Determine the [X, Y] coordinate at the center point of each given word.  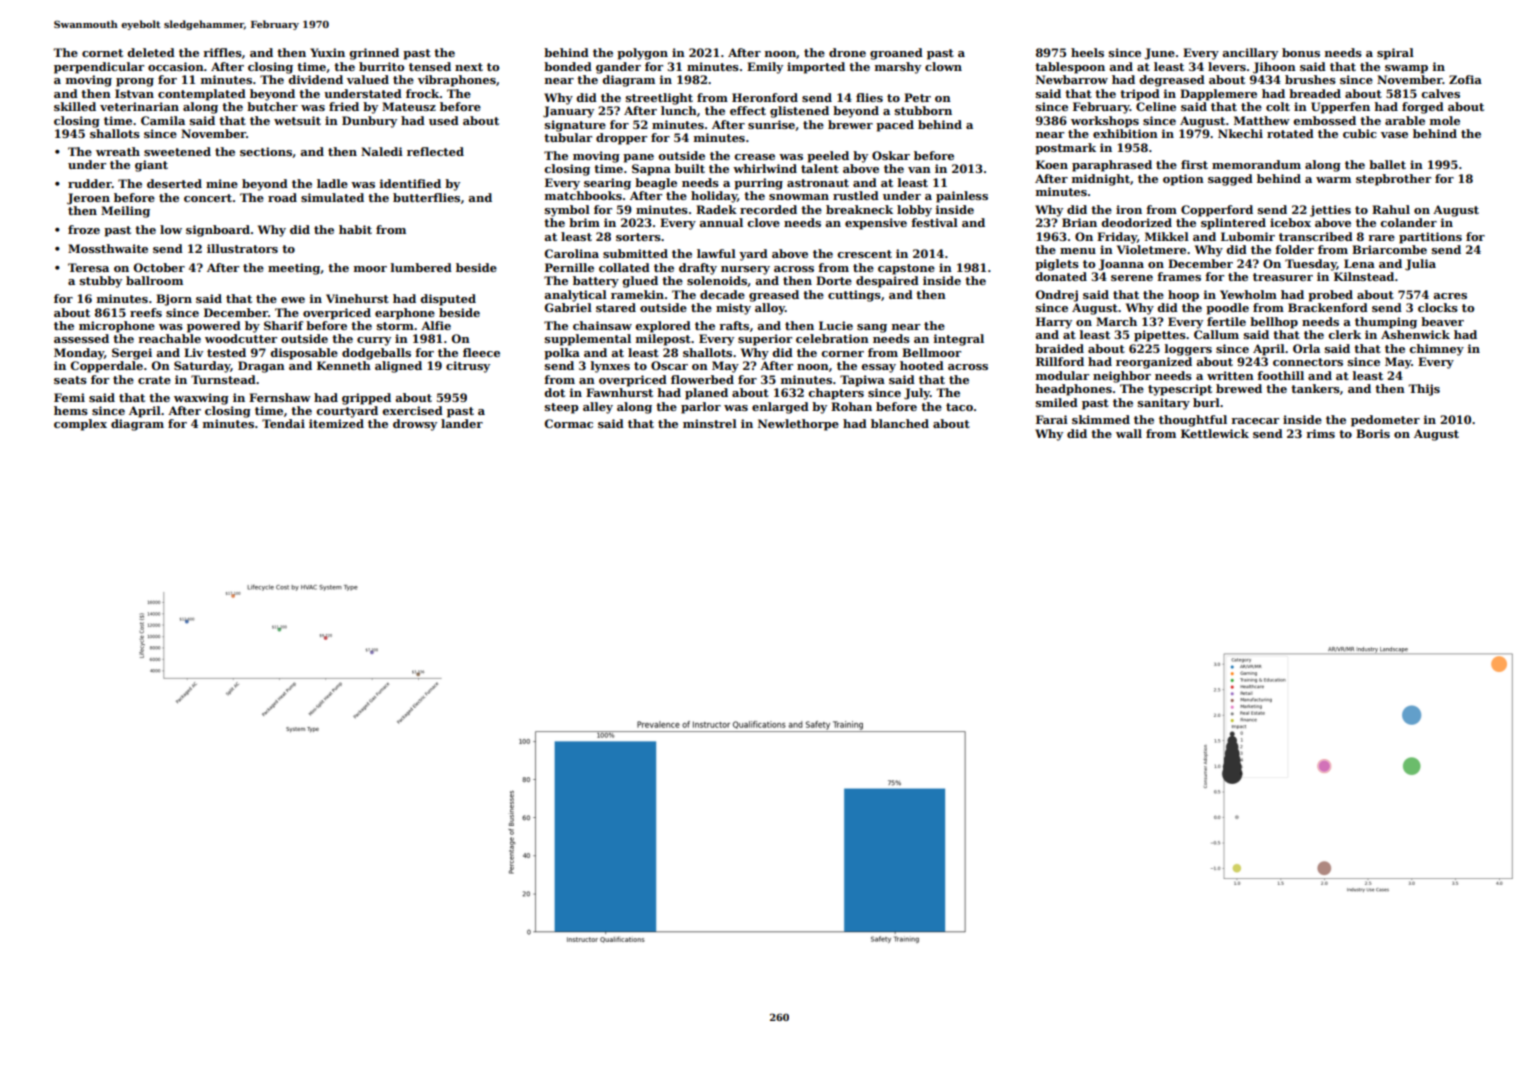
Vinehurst [357, 298]
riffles [222, 52]
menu [1078, 251]
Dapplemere [1218, 95]
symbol [567, 211]
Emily [765, 68]
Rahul [1391, 209]
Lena [1359, 263]
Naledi [382, 151]
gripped [366, 399]
